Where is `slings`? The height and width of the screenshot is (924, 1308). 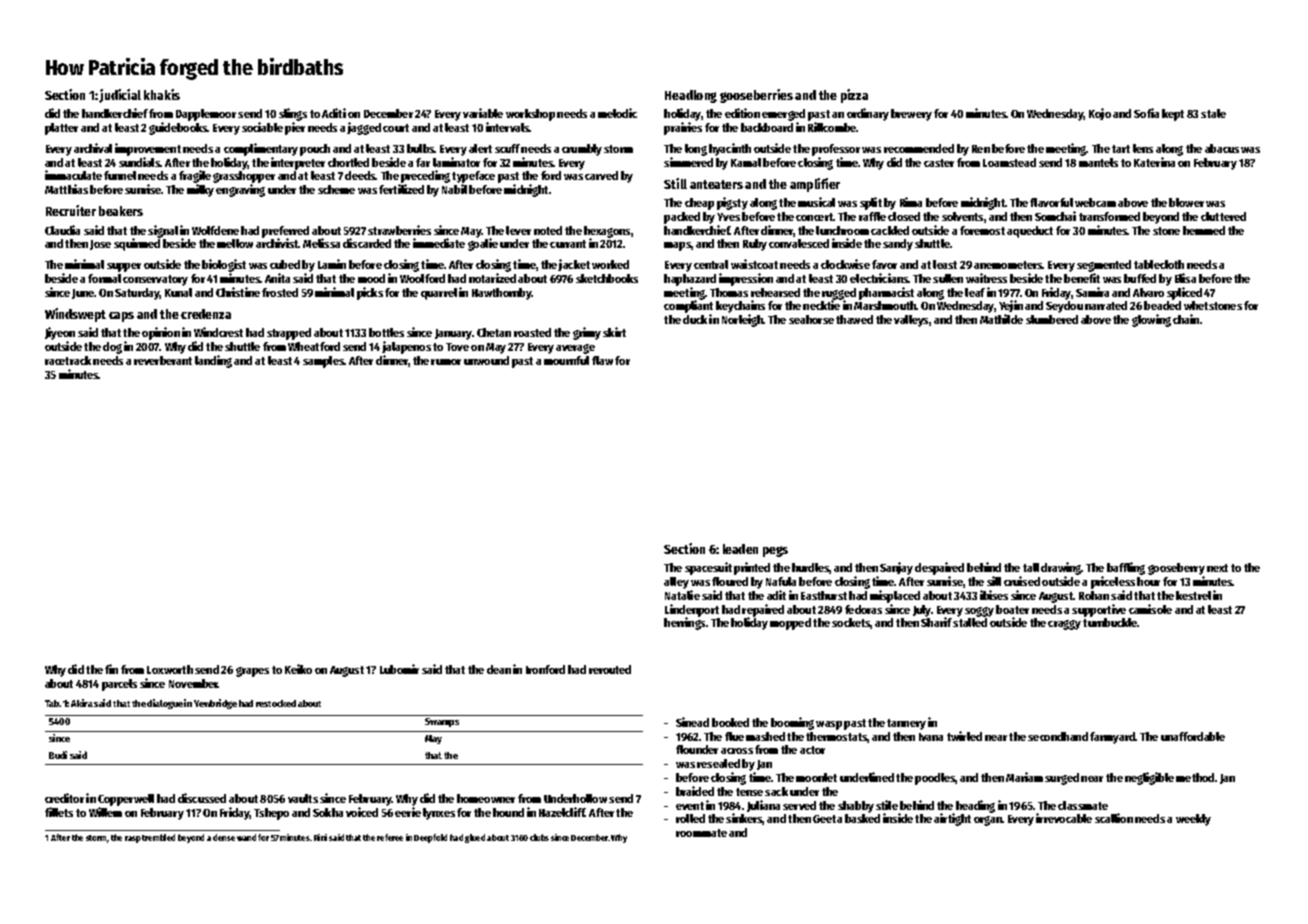 slings is located at coordinates (293, 114).
